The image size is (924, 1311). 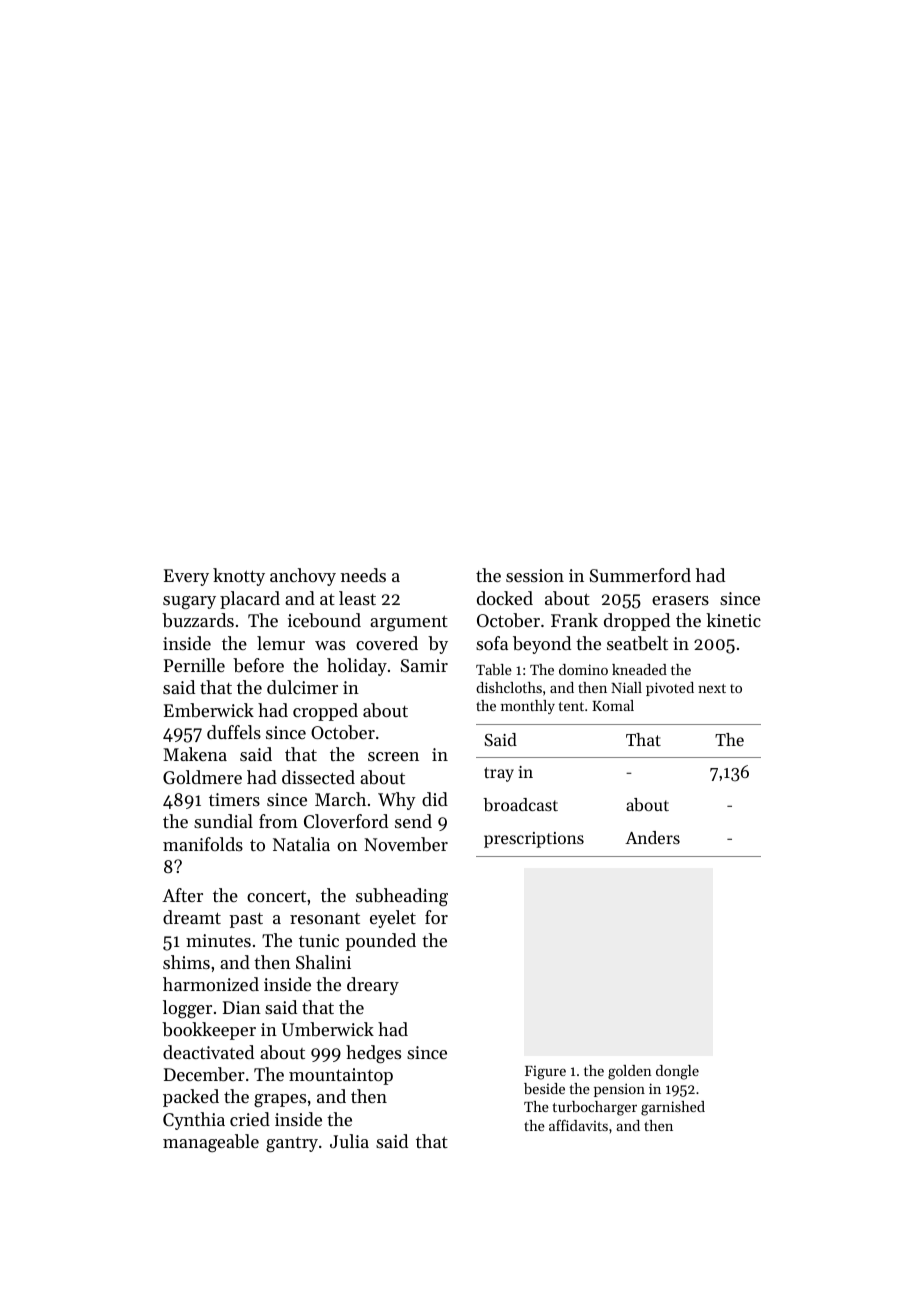 I want to click on dulcimer, so click(x=302, y=687).
